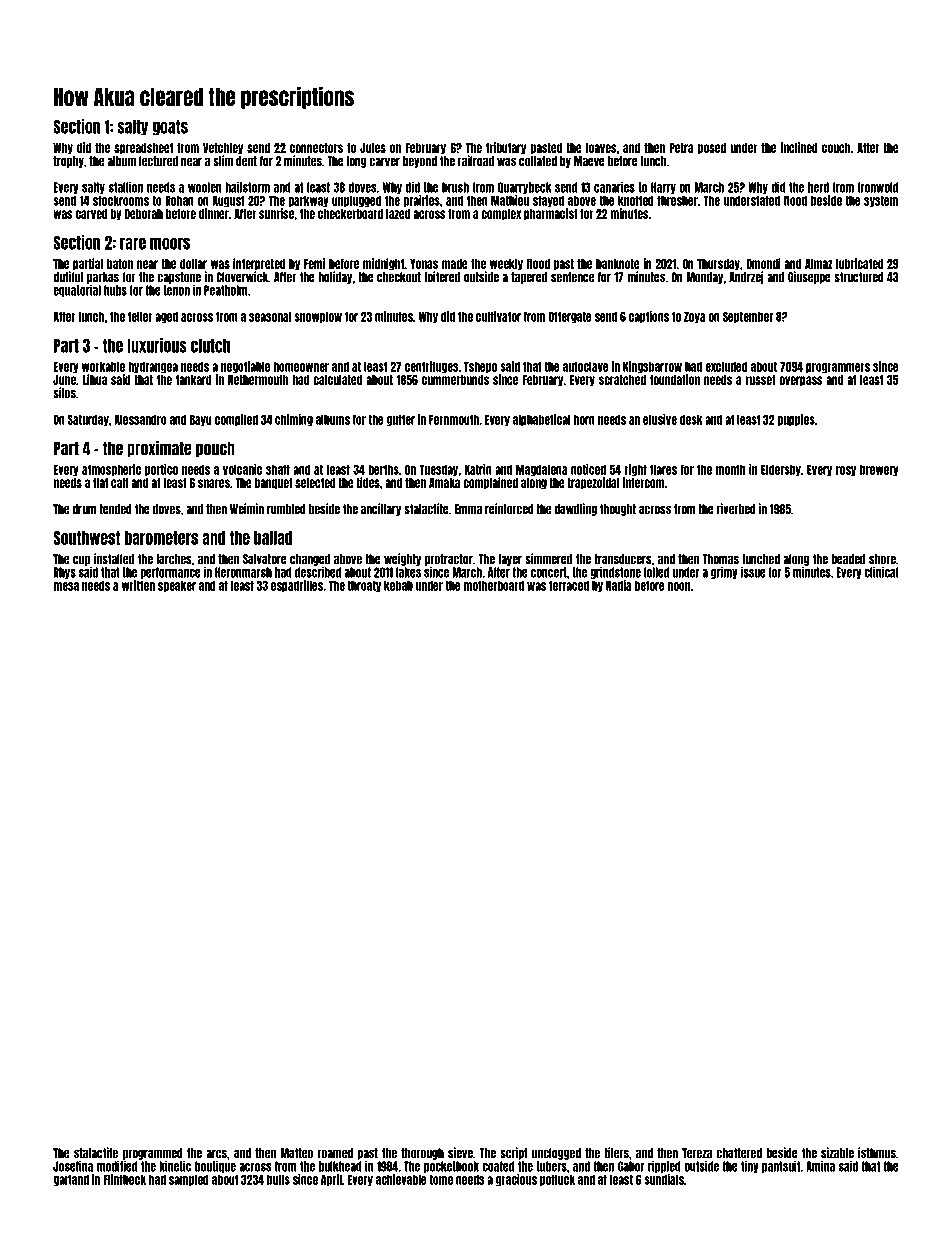 This image has height=1233, width=952. I want to click on terraced, so click(569, 585).
